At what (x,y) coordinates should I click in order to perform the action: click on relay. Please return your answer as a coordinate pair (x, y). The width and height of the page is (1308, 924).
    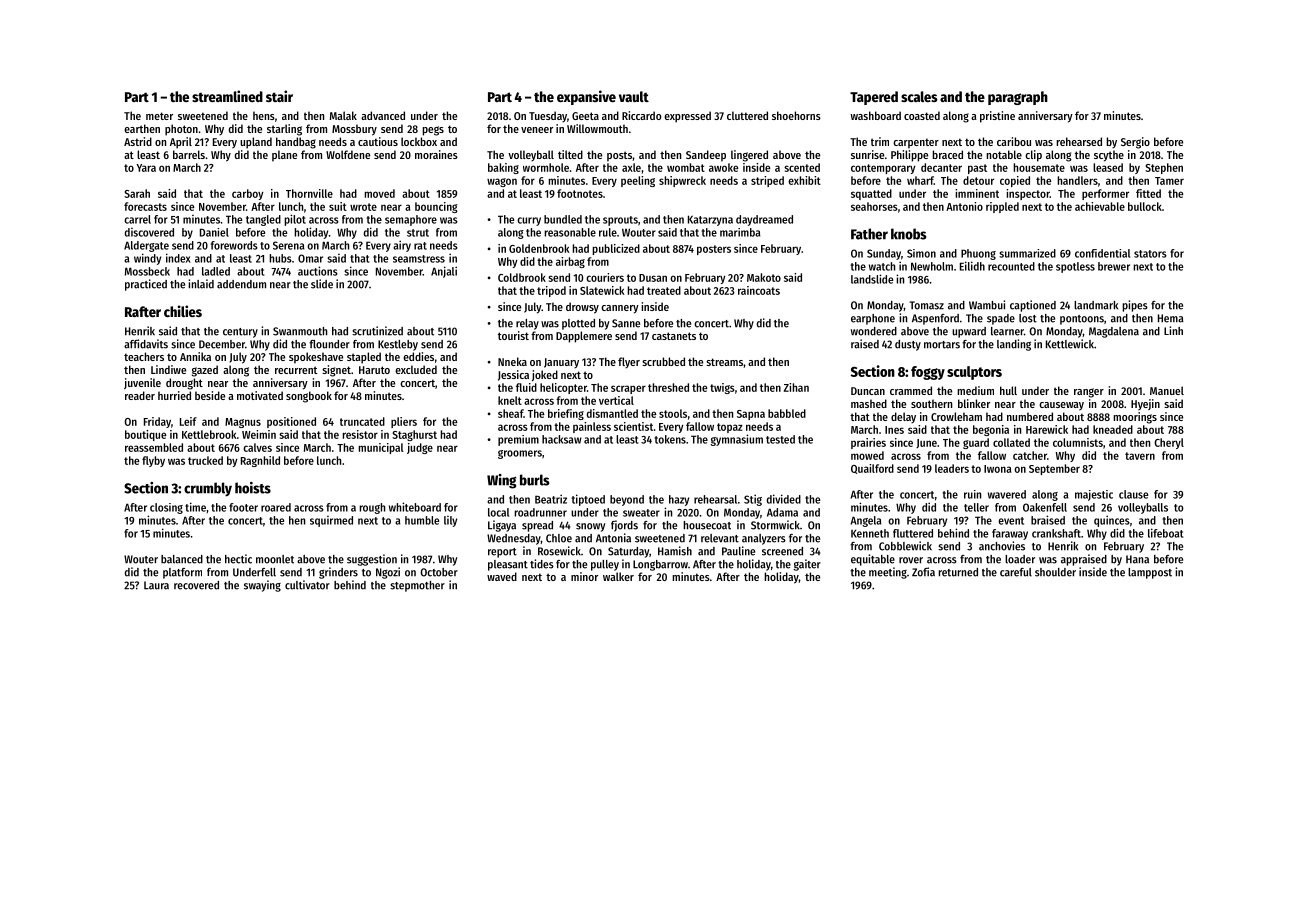
    Looking at the image, I should click on (527, 324).
